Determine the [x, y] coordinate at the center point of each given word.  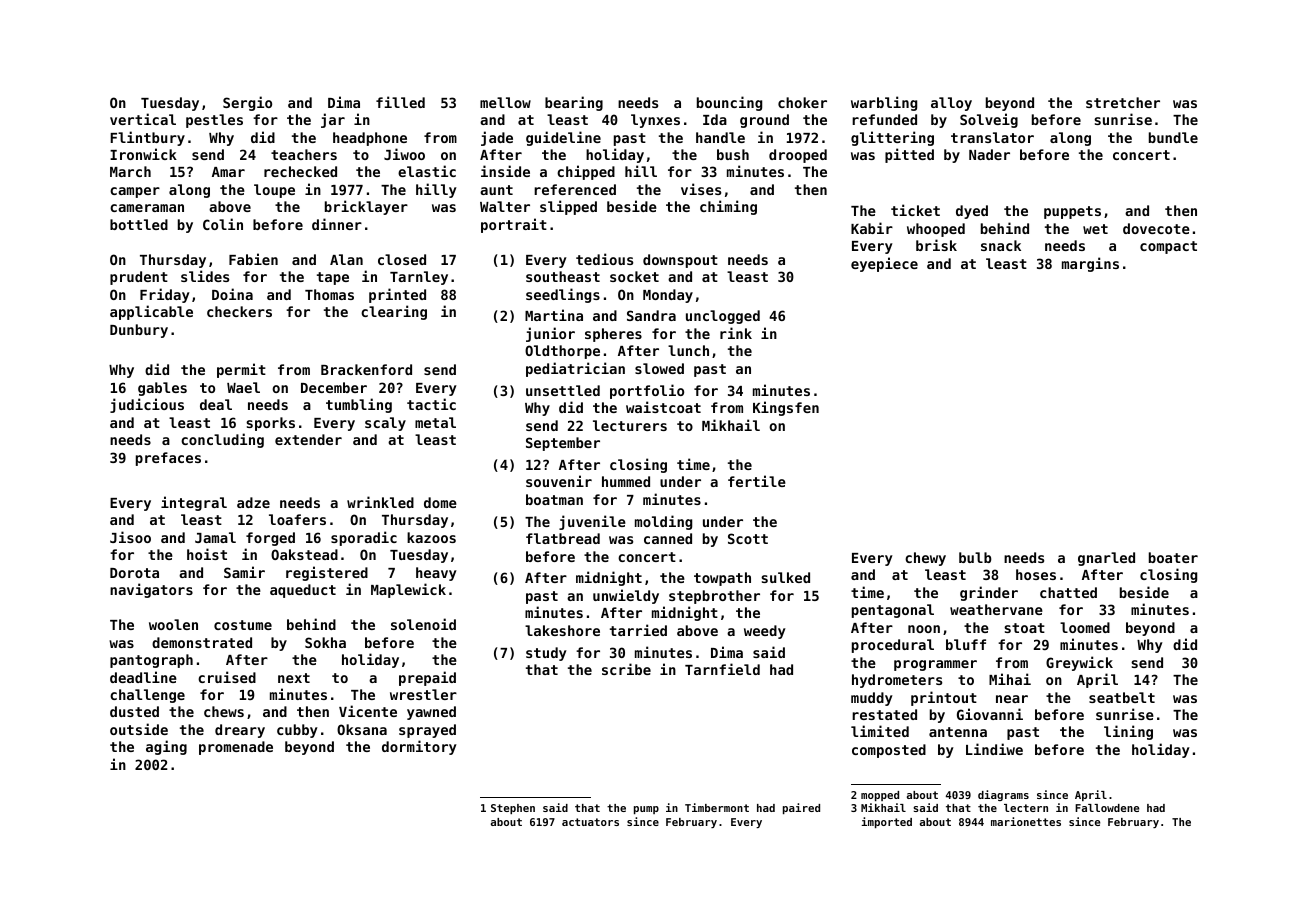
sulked [785, 577]
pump [646, 810]
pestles [214, 121]
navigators [151, 590]
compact [1168, 247]
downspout [680, 261]
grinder [989, 593]
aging [166, 747]
